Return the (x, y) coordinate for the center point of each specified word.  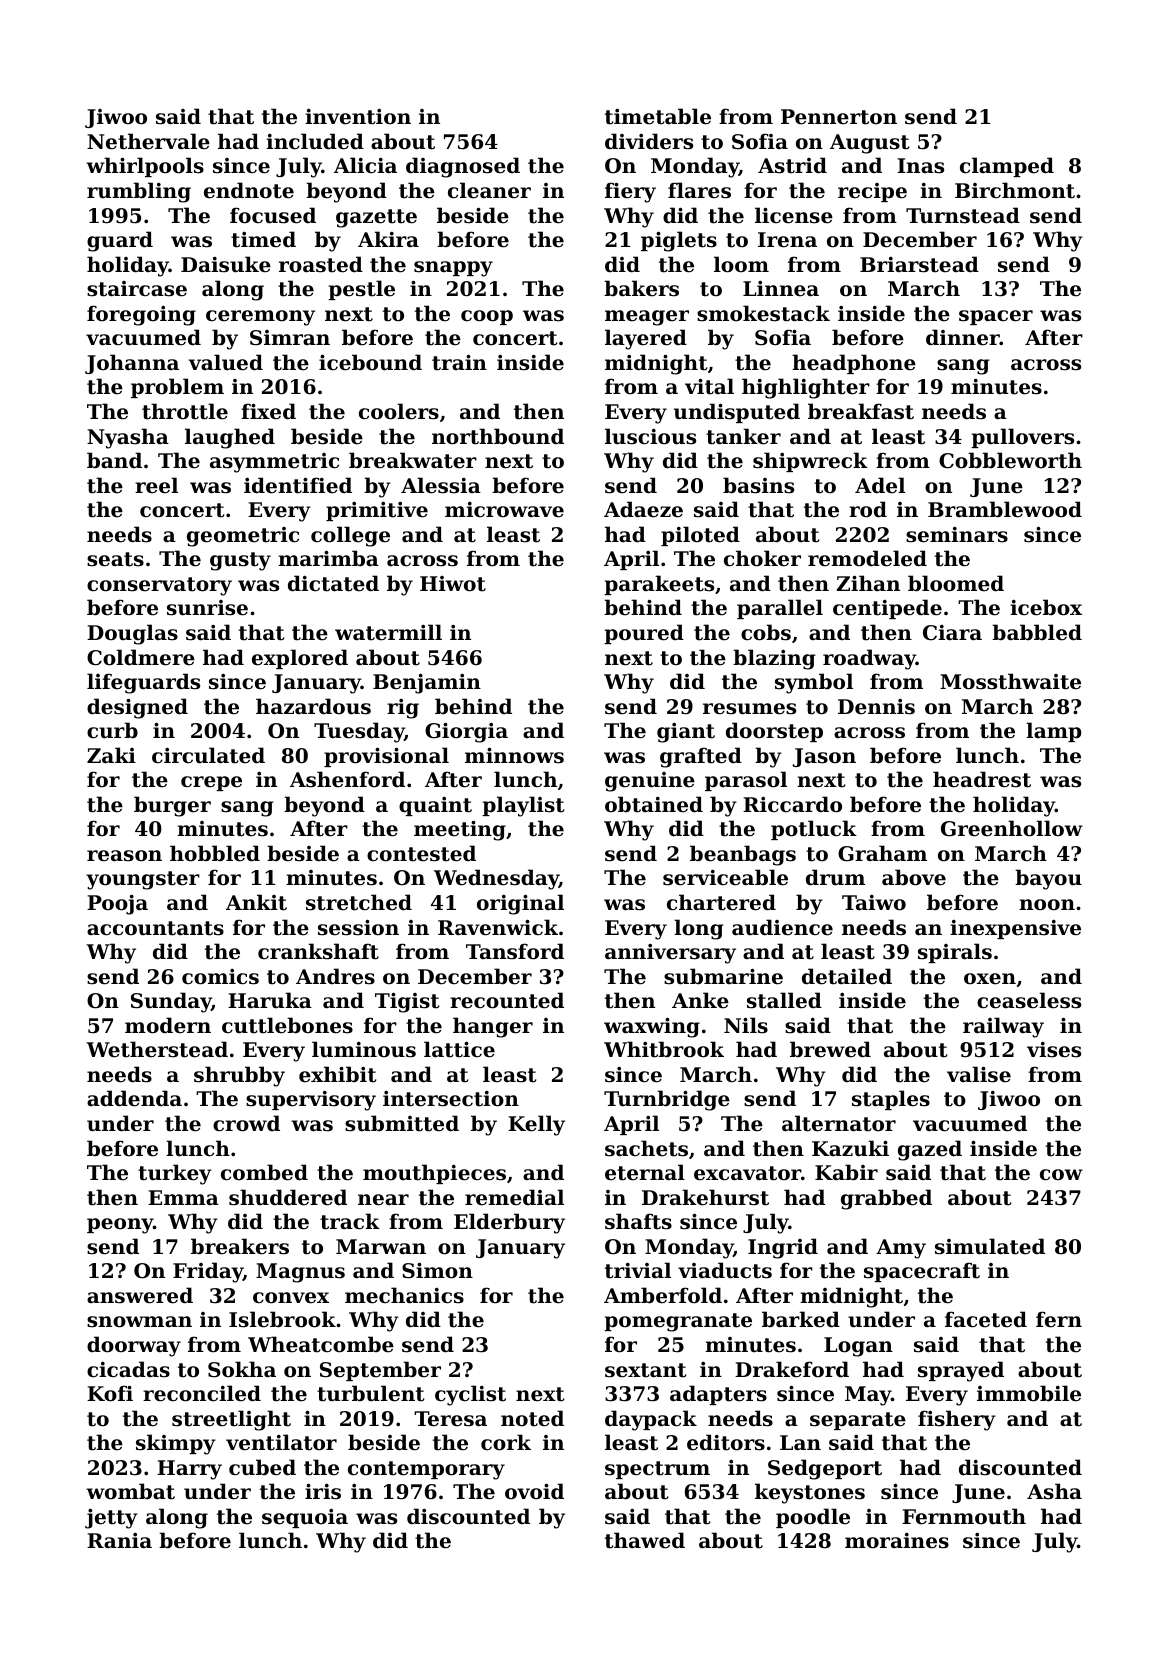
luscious (650, 436)
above (914, 877)
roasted (321, 264)
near (383, 1200)
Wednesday (496, 879)
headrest (982, 779)
